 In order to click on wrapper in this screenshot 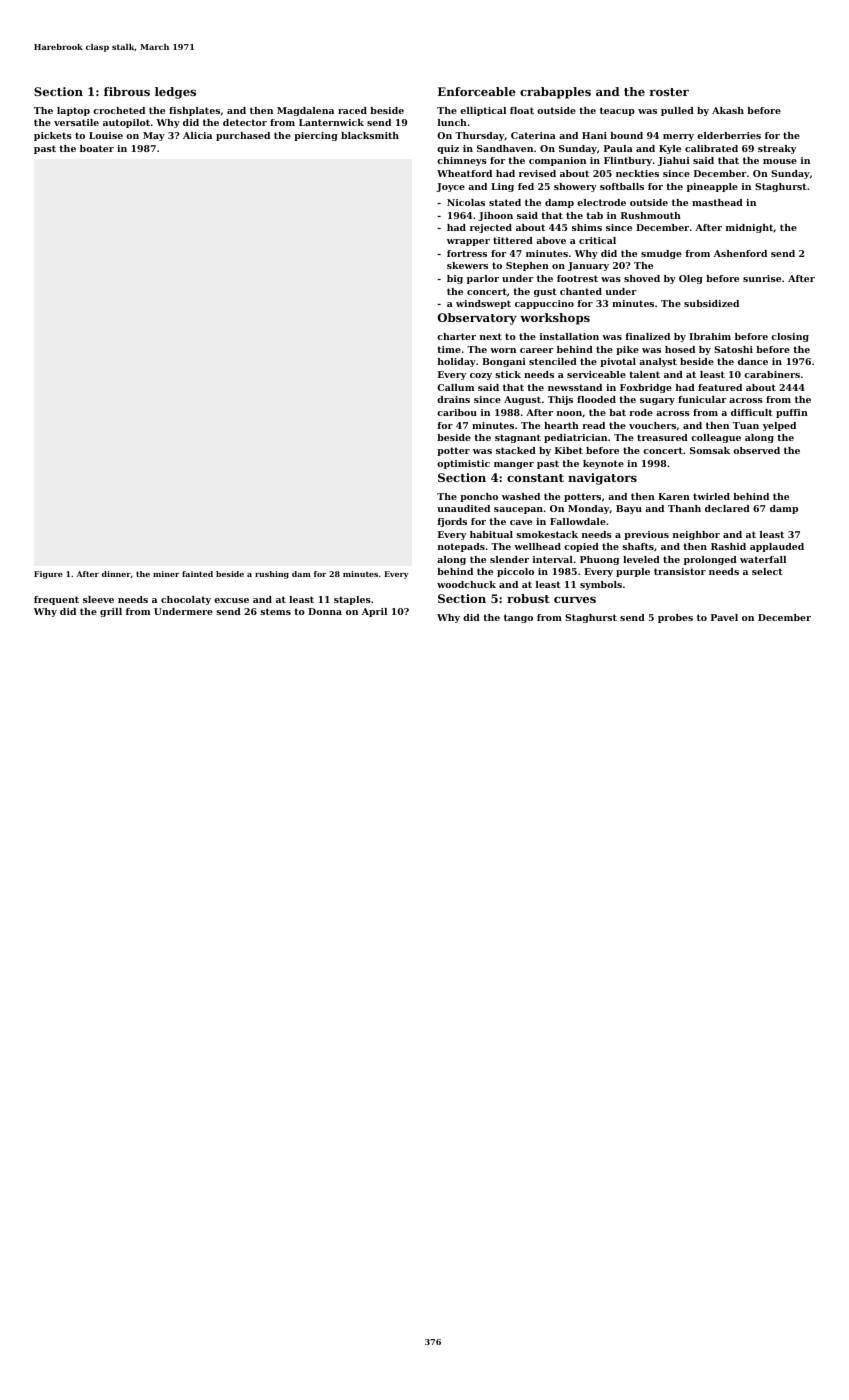, I will do `click(468, 242)`.
